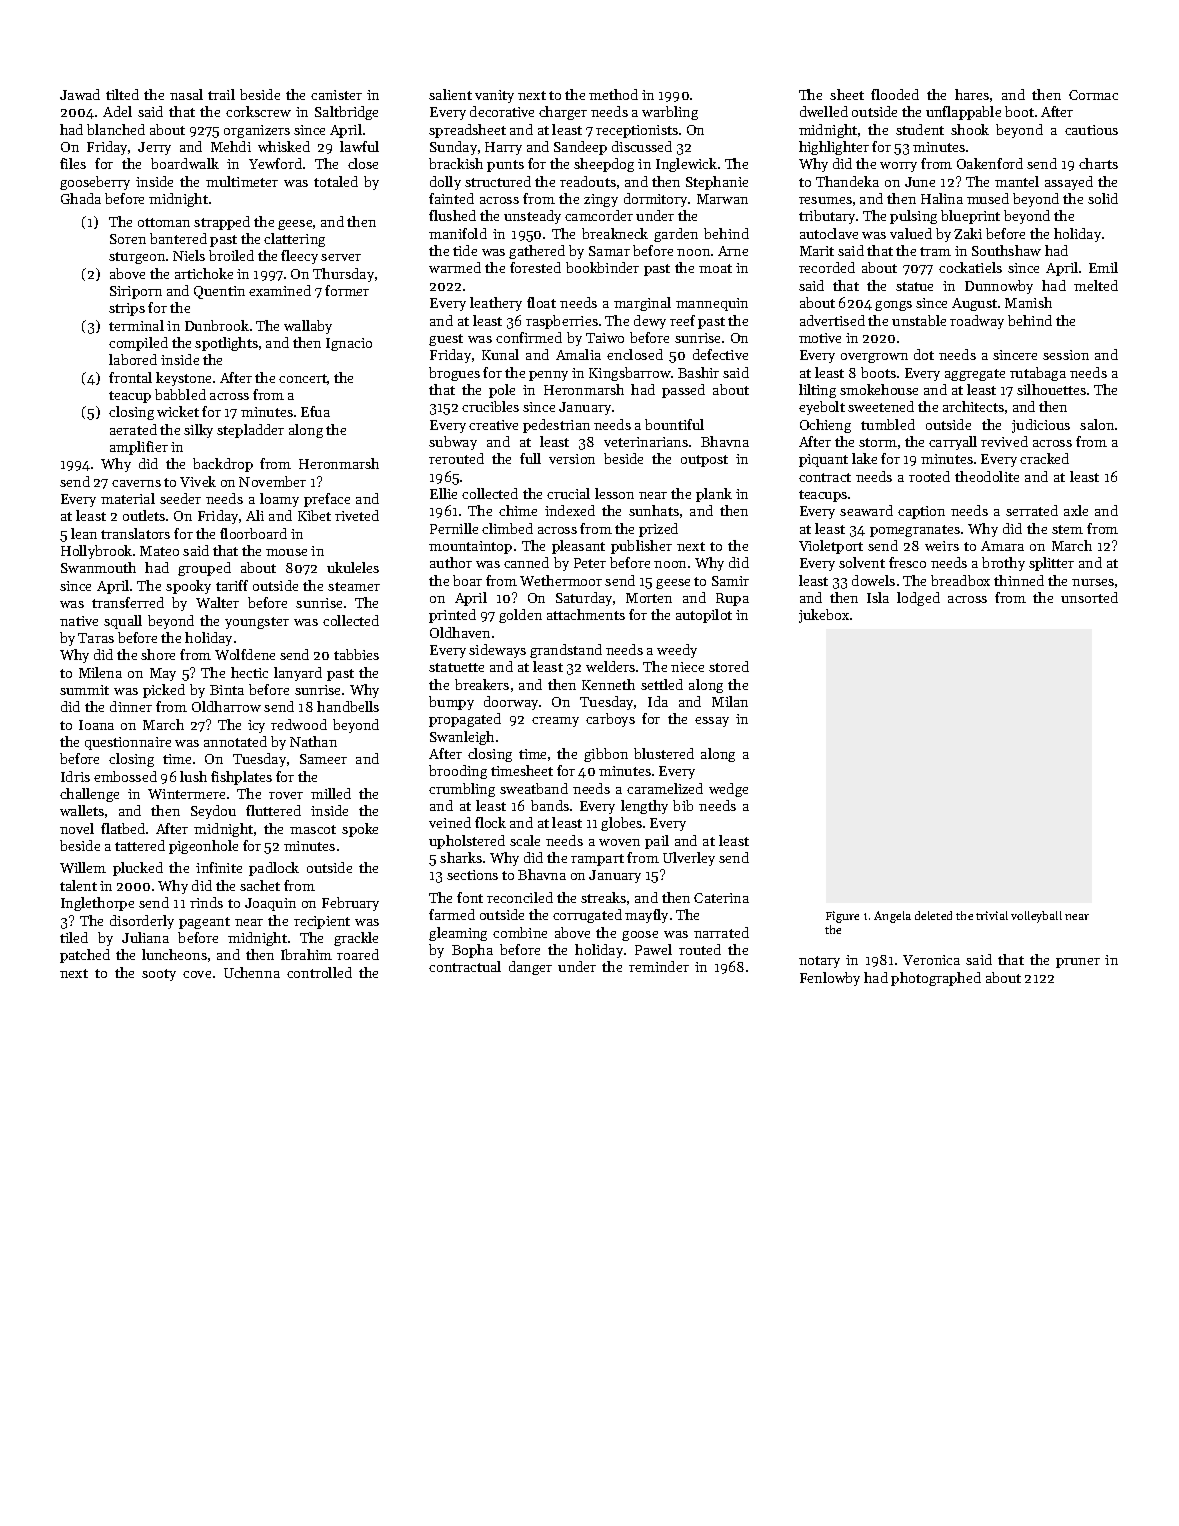 Image resolution: width=1179 pixels, height=1526 pixels. Describe the element at coordinates (686, 165) in the document. I see `Inglewick` at that location.
